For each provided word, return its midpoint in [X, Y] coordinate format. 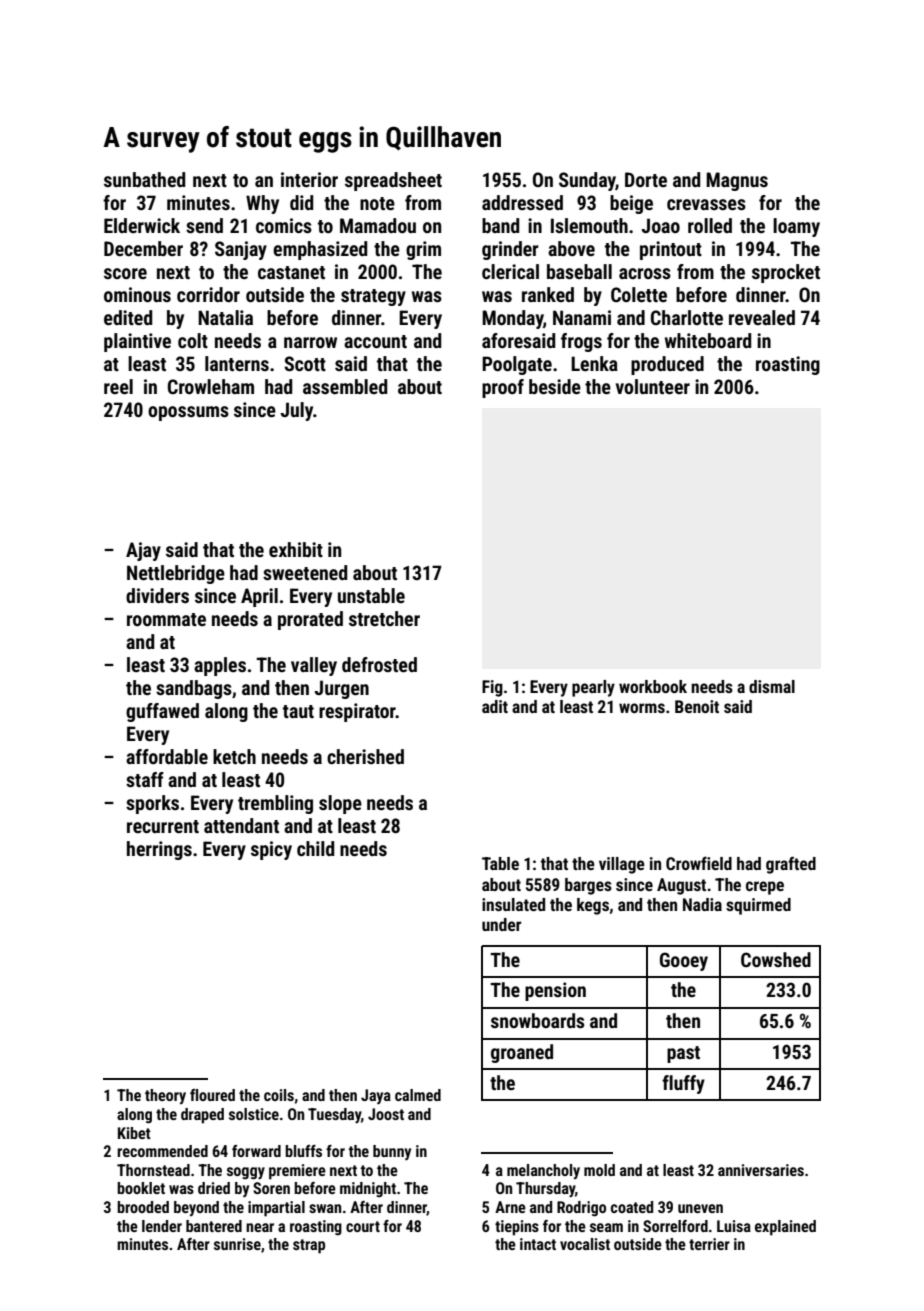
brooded [143, 1207]
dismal [772, 686]
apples [220, 666]
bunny [392, 1152]
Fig [492, 688]
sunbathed [144, 179]
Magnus [737, 181]
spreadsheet [393, 181]
